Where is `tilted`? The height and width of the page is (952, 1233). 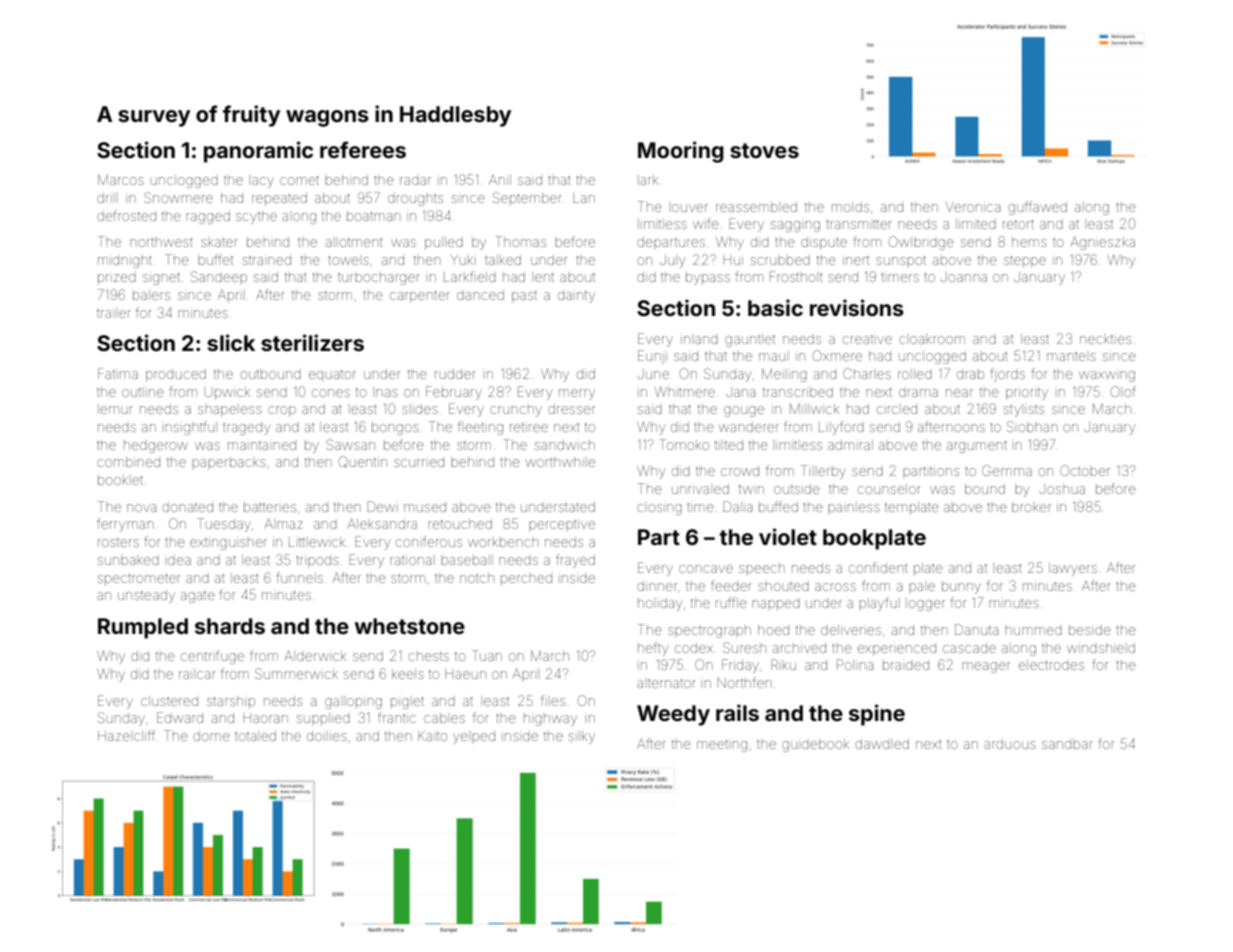
tilted is located at coordinates (729, 445).
